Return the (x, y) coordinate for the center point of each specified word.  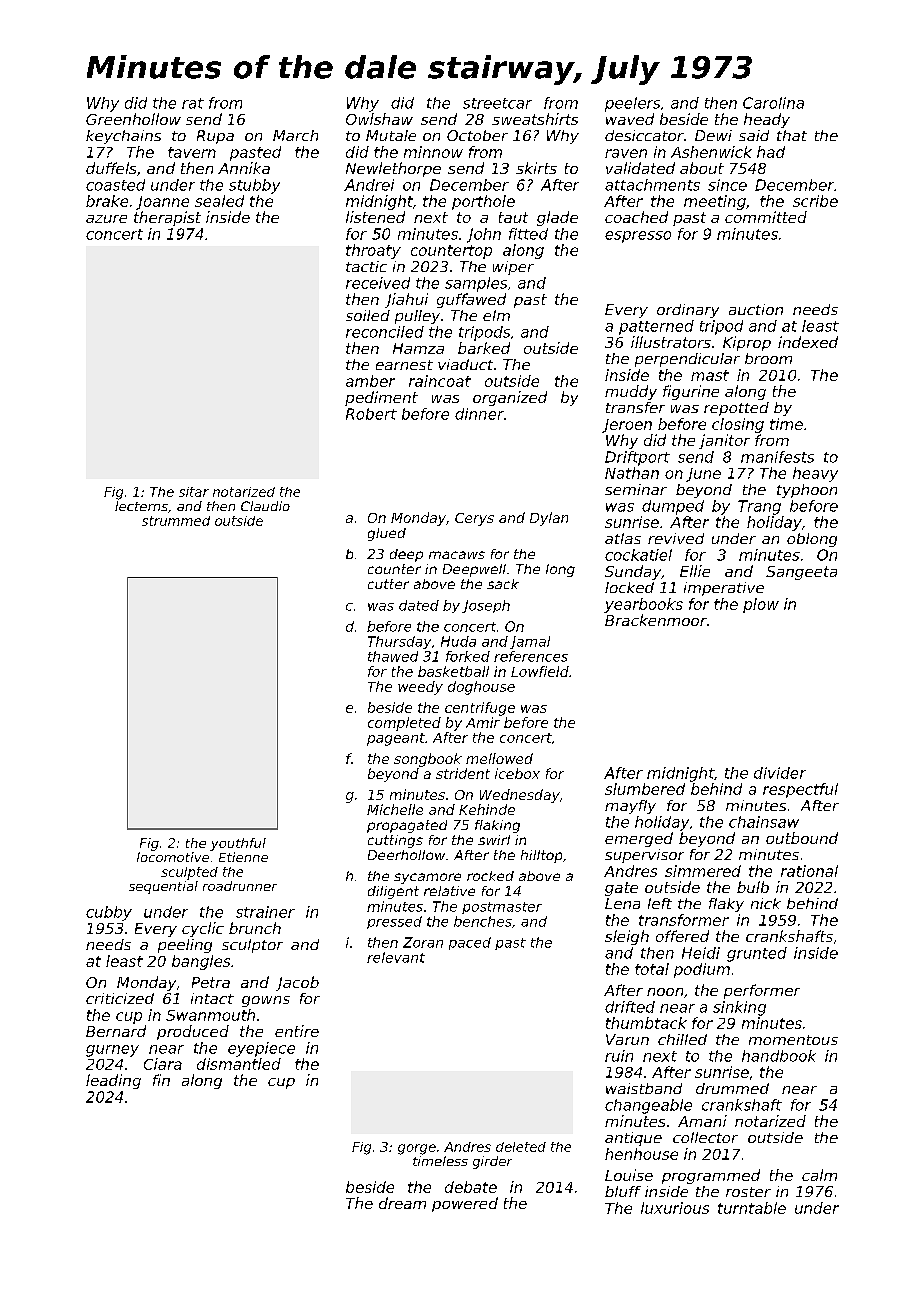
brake (107, 201)
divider (780, 773)
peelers (632, 104)
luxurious (675, 1208)
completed (404, 724)
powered (465, 1204)
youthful (238, 844)
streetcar (497, 103)
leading (113, 1081)
